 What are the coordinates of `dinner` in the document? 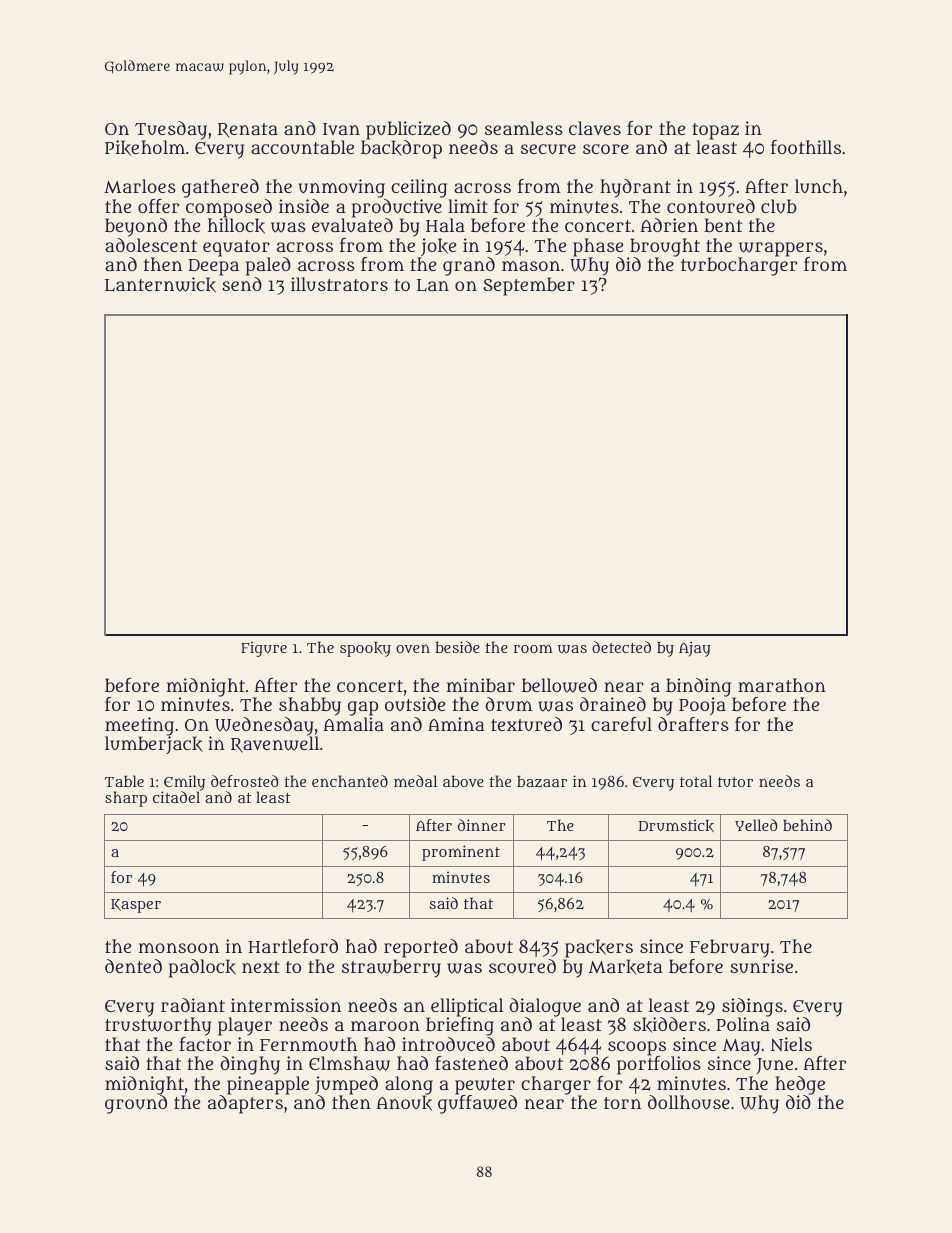 It's located at (482, 825).
